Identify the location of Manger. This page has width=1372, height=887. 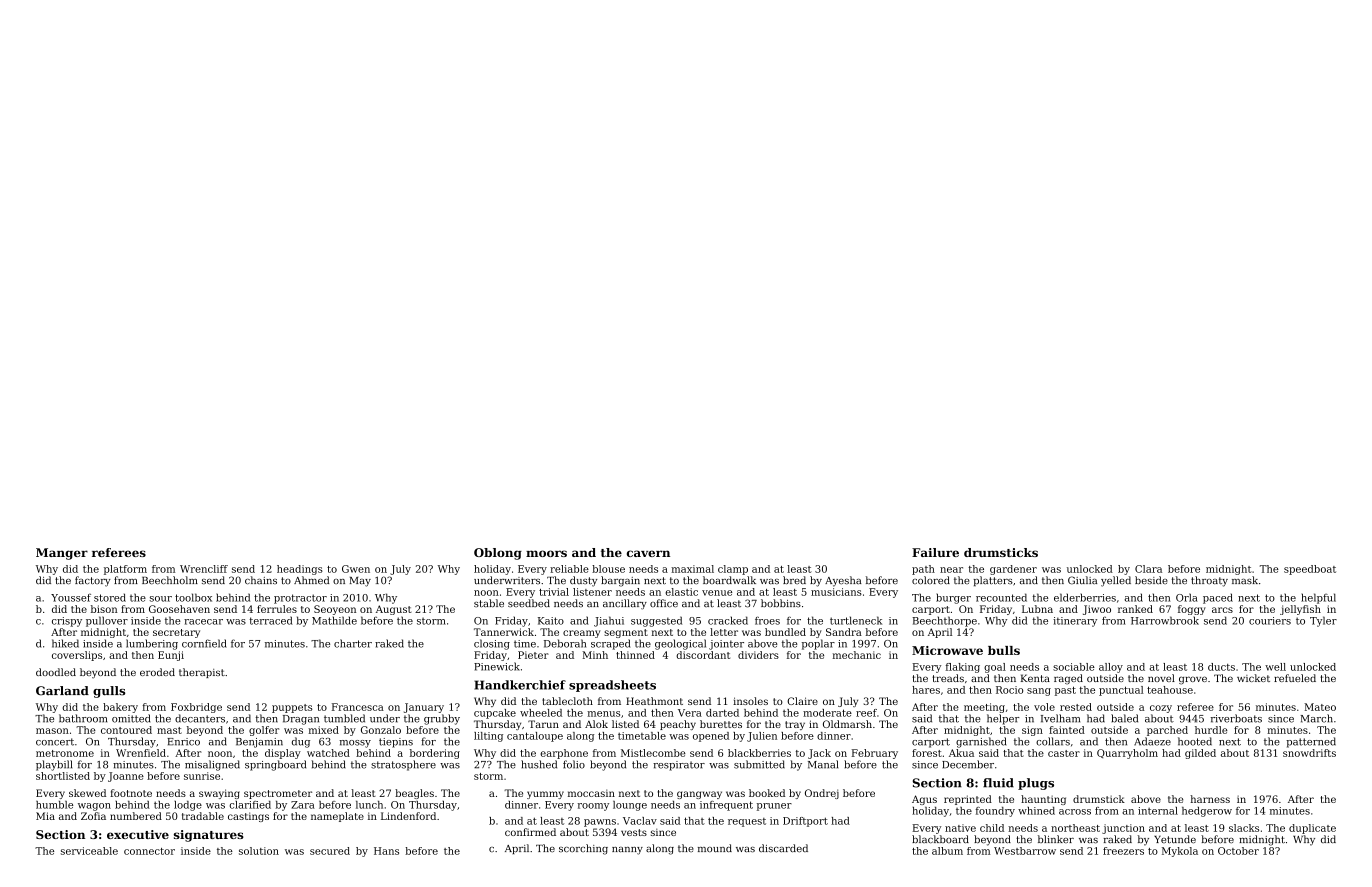
(62, 554).
